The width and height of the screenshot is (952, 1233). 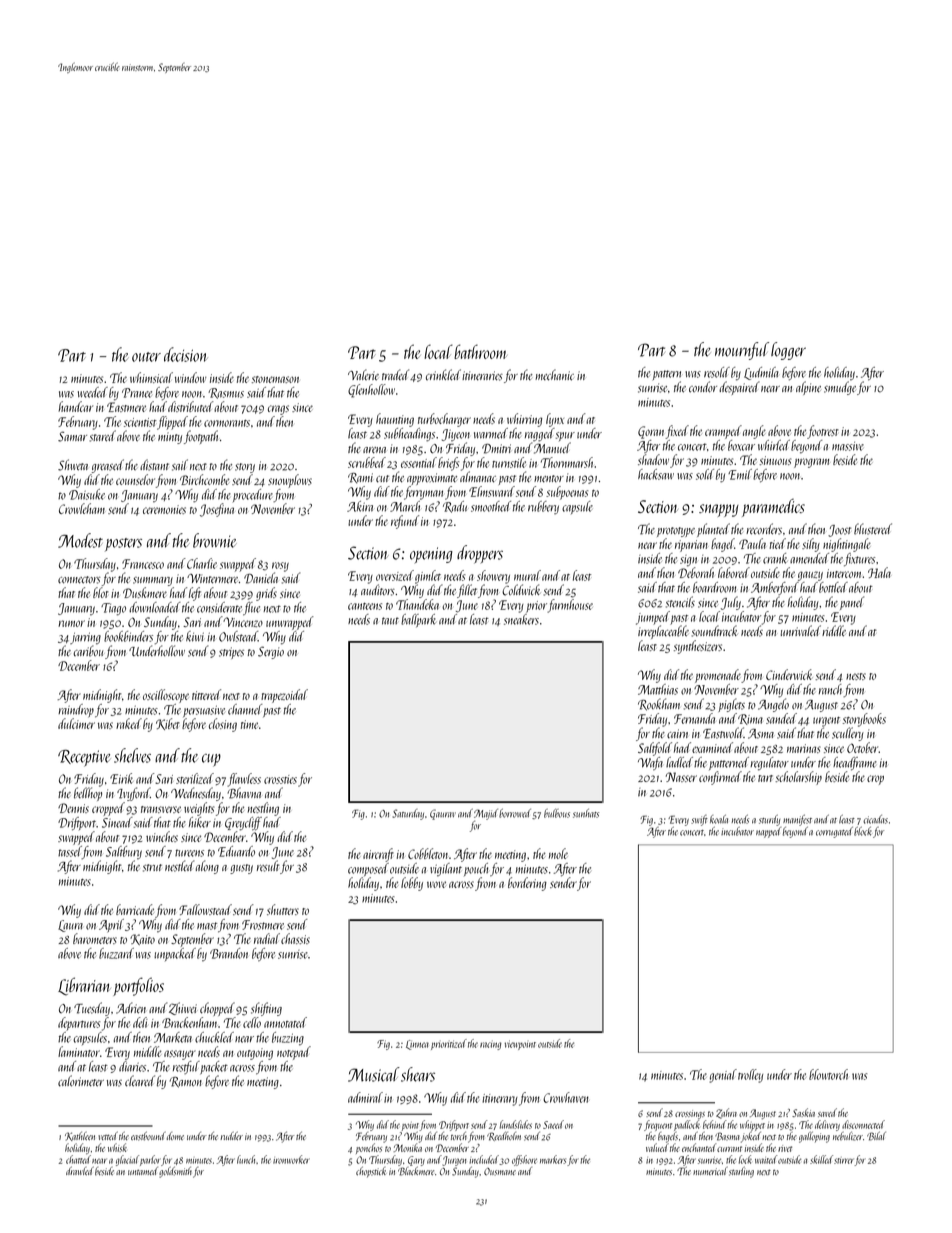 I want to click on Ousmane, so click(x=500, y=1172).
